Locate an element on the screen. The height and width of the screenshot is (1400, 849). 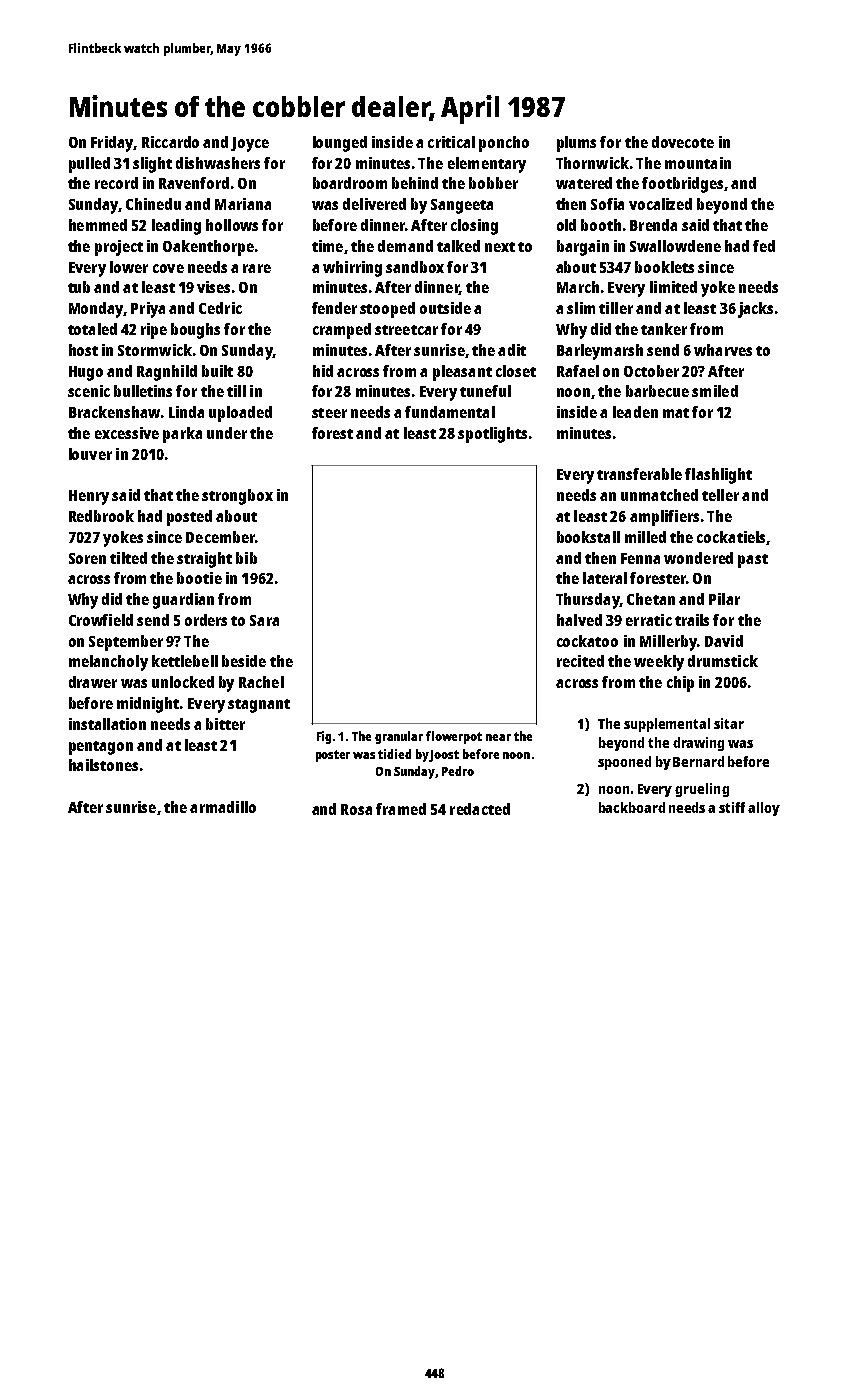
Chetan is located at coordinates (651, 599).
